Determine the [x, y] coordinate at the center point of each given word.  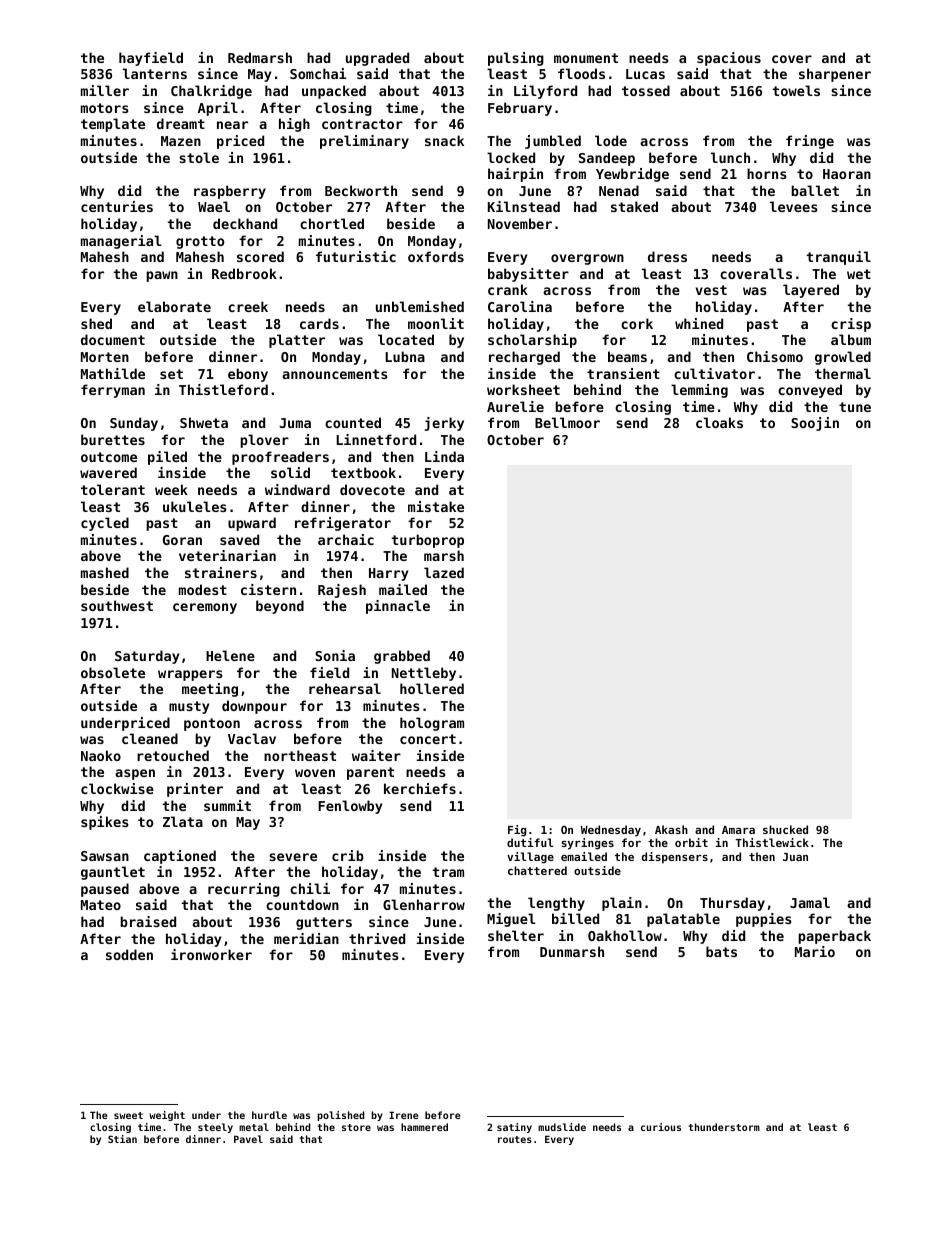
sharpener [835, 75]
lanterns [155, 73]
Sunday [134, 424]
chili [310, 888]
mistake [436, 506]
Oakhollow [625, 935]
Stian [122, 1139]
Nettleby [424, 674]
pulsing [516, 59]
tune [855, 407]
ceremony [205, 608]
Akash [671, 829]
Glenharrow [424, 904]
